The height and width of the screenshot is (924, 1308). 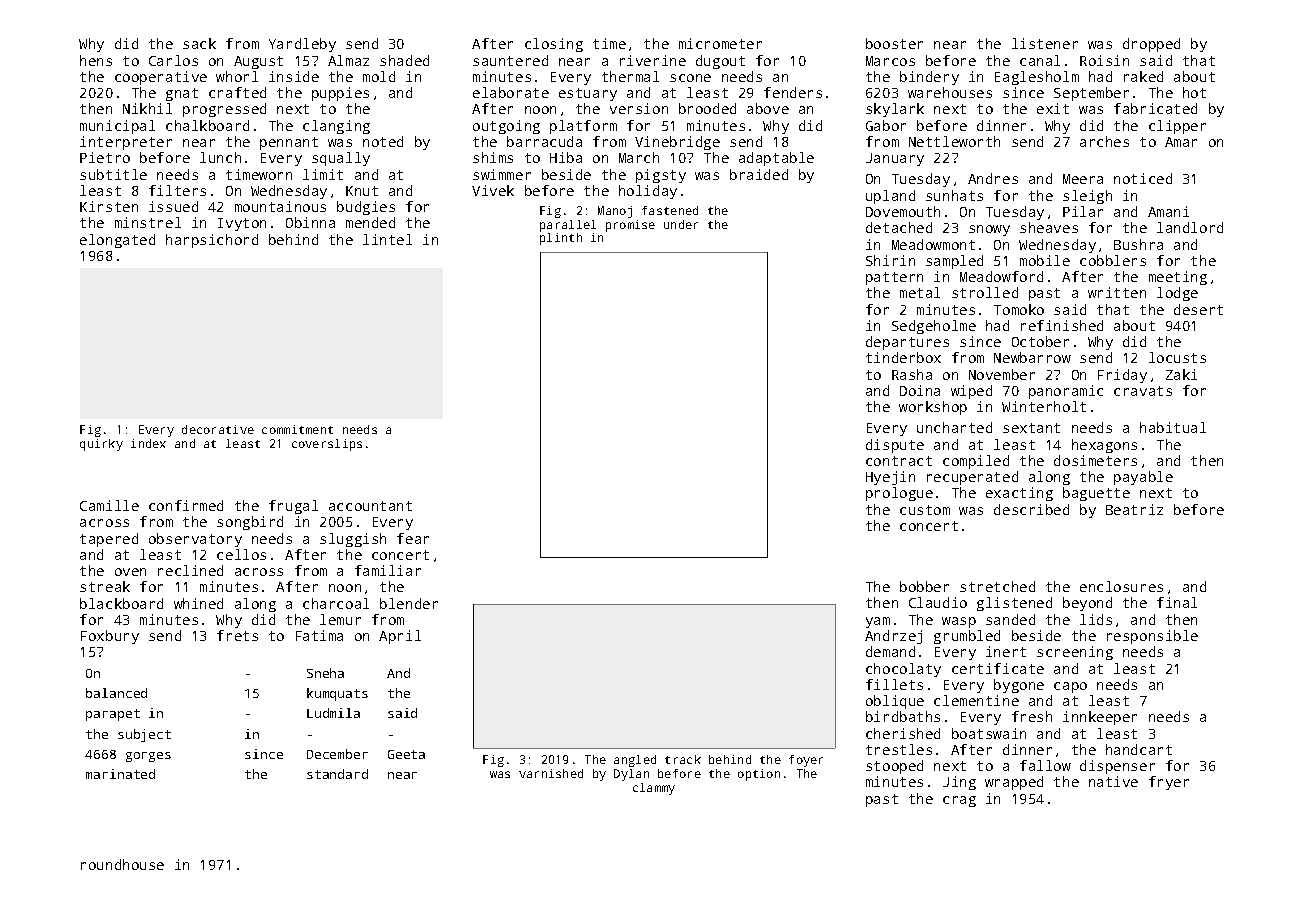 I want to click on cravats, so click(x=1143, y=391).
